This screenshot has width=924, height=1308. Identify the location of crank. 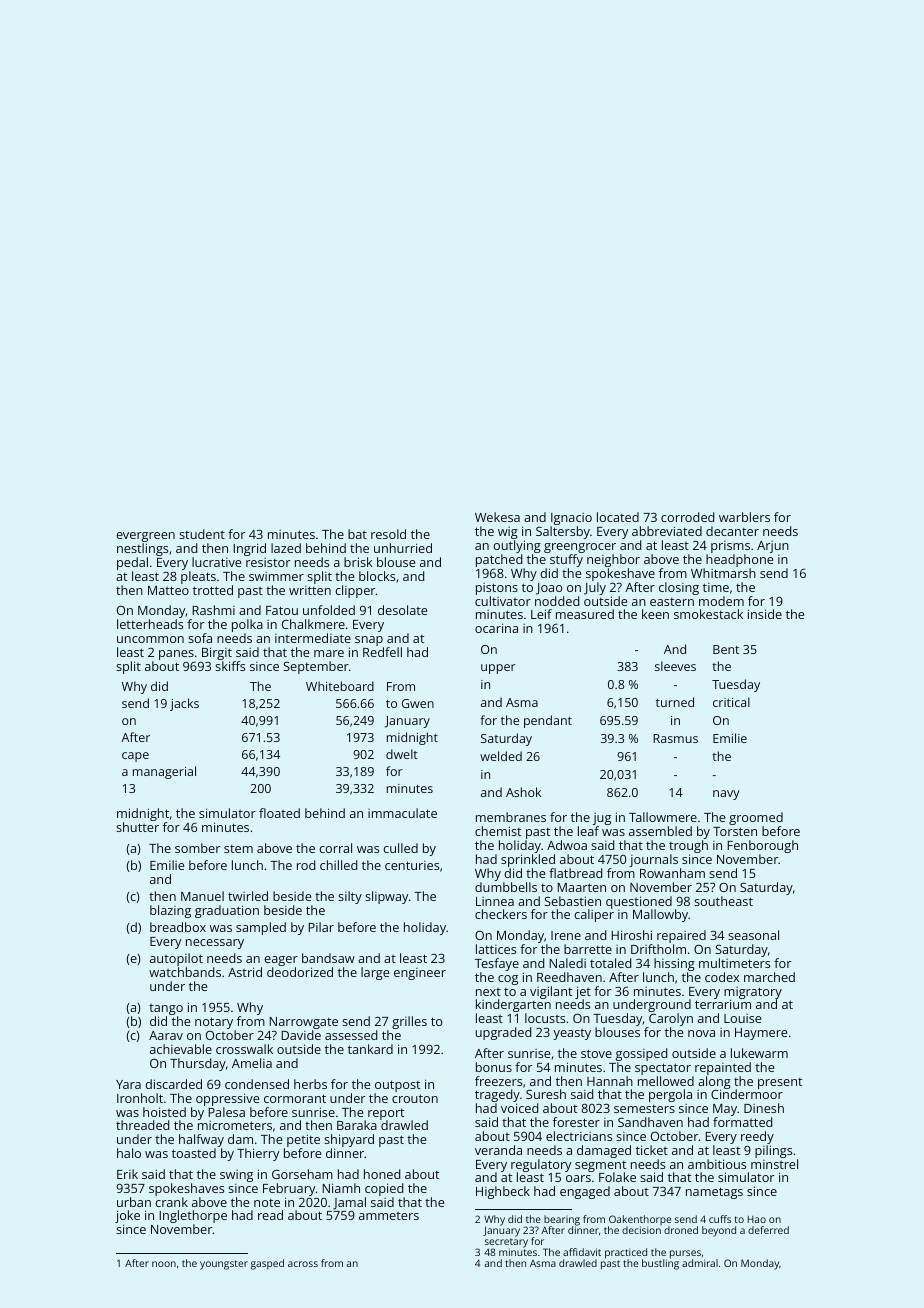
(171, 1202).
